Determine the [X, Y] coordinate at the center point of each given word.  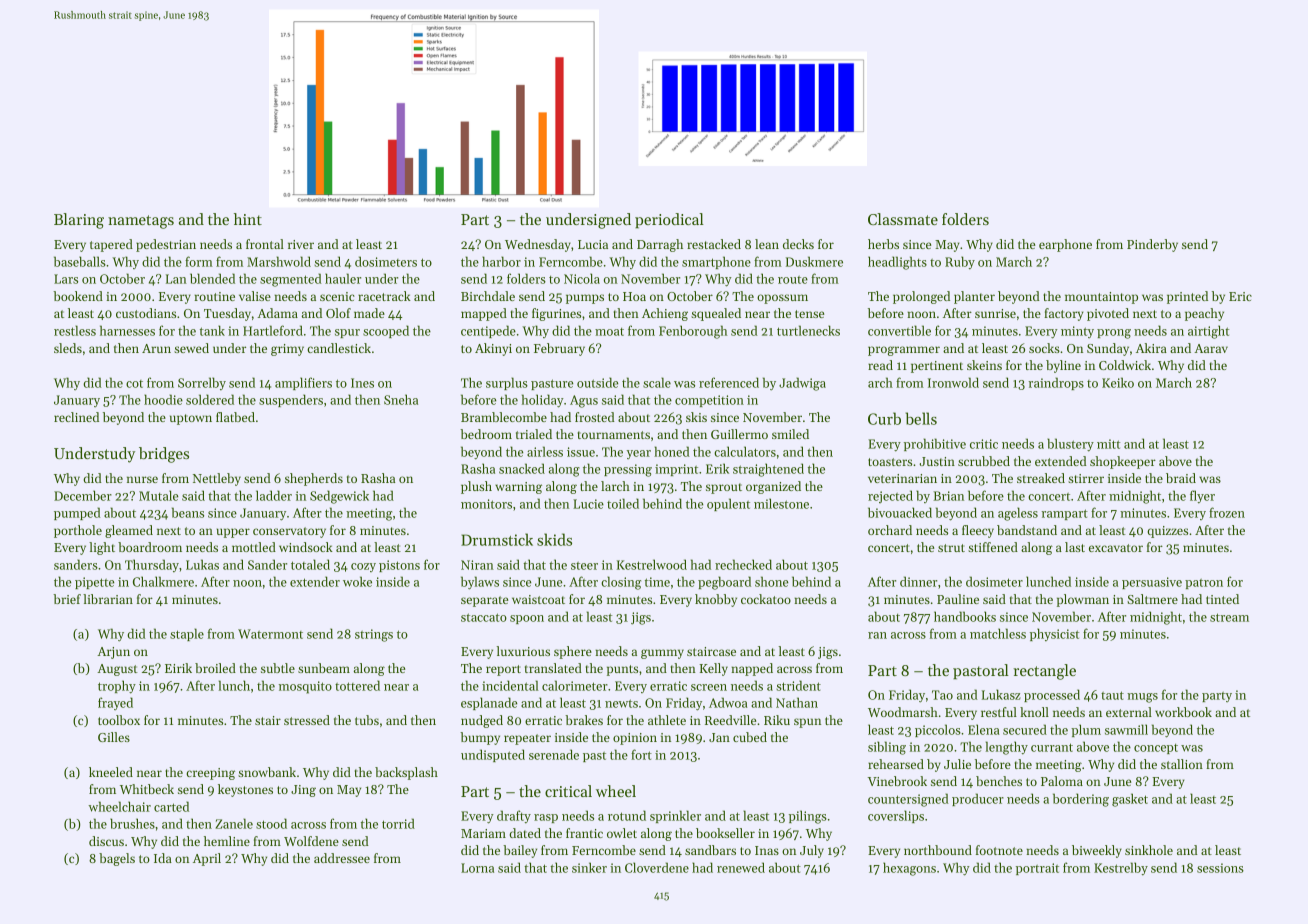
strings [374, 635]
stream [1229, 617]
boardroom [150, 547]
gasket [1130, 800]
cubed [750, 737]
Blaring [79, 221]
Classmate [903, 219]
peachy [1204, 314]
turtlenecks [808, 330]
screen [709, 687]
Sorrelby [202, 383]
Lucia [593, 244]
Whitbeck [147, 789]
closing [621, 583]
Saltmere [1152, 599]
